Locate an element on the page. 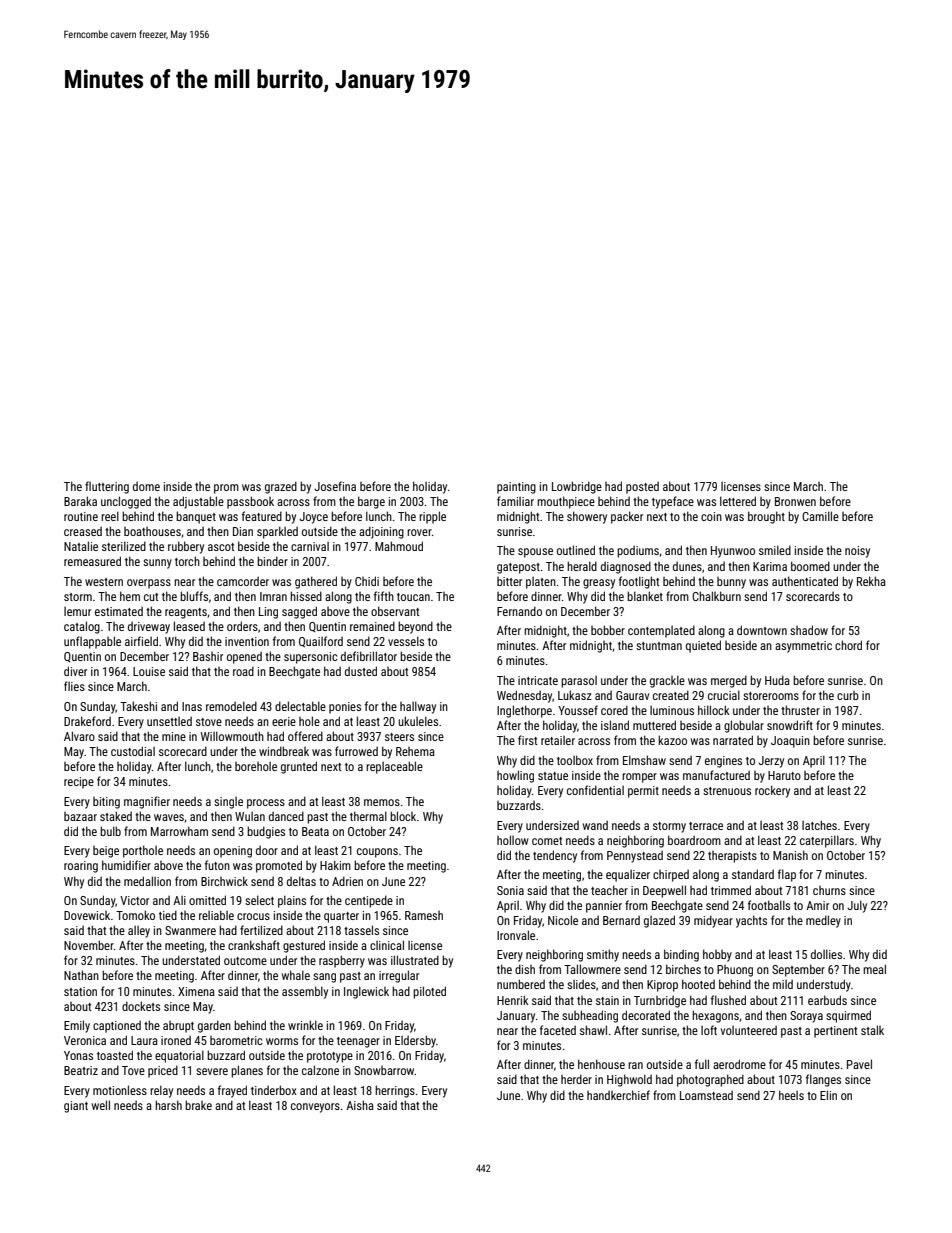  remodeled is located at coordinates (231, 706).
